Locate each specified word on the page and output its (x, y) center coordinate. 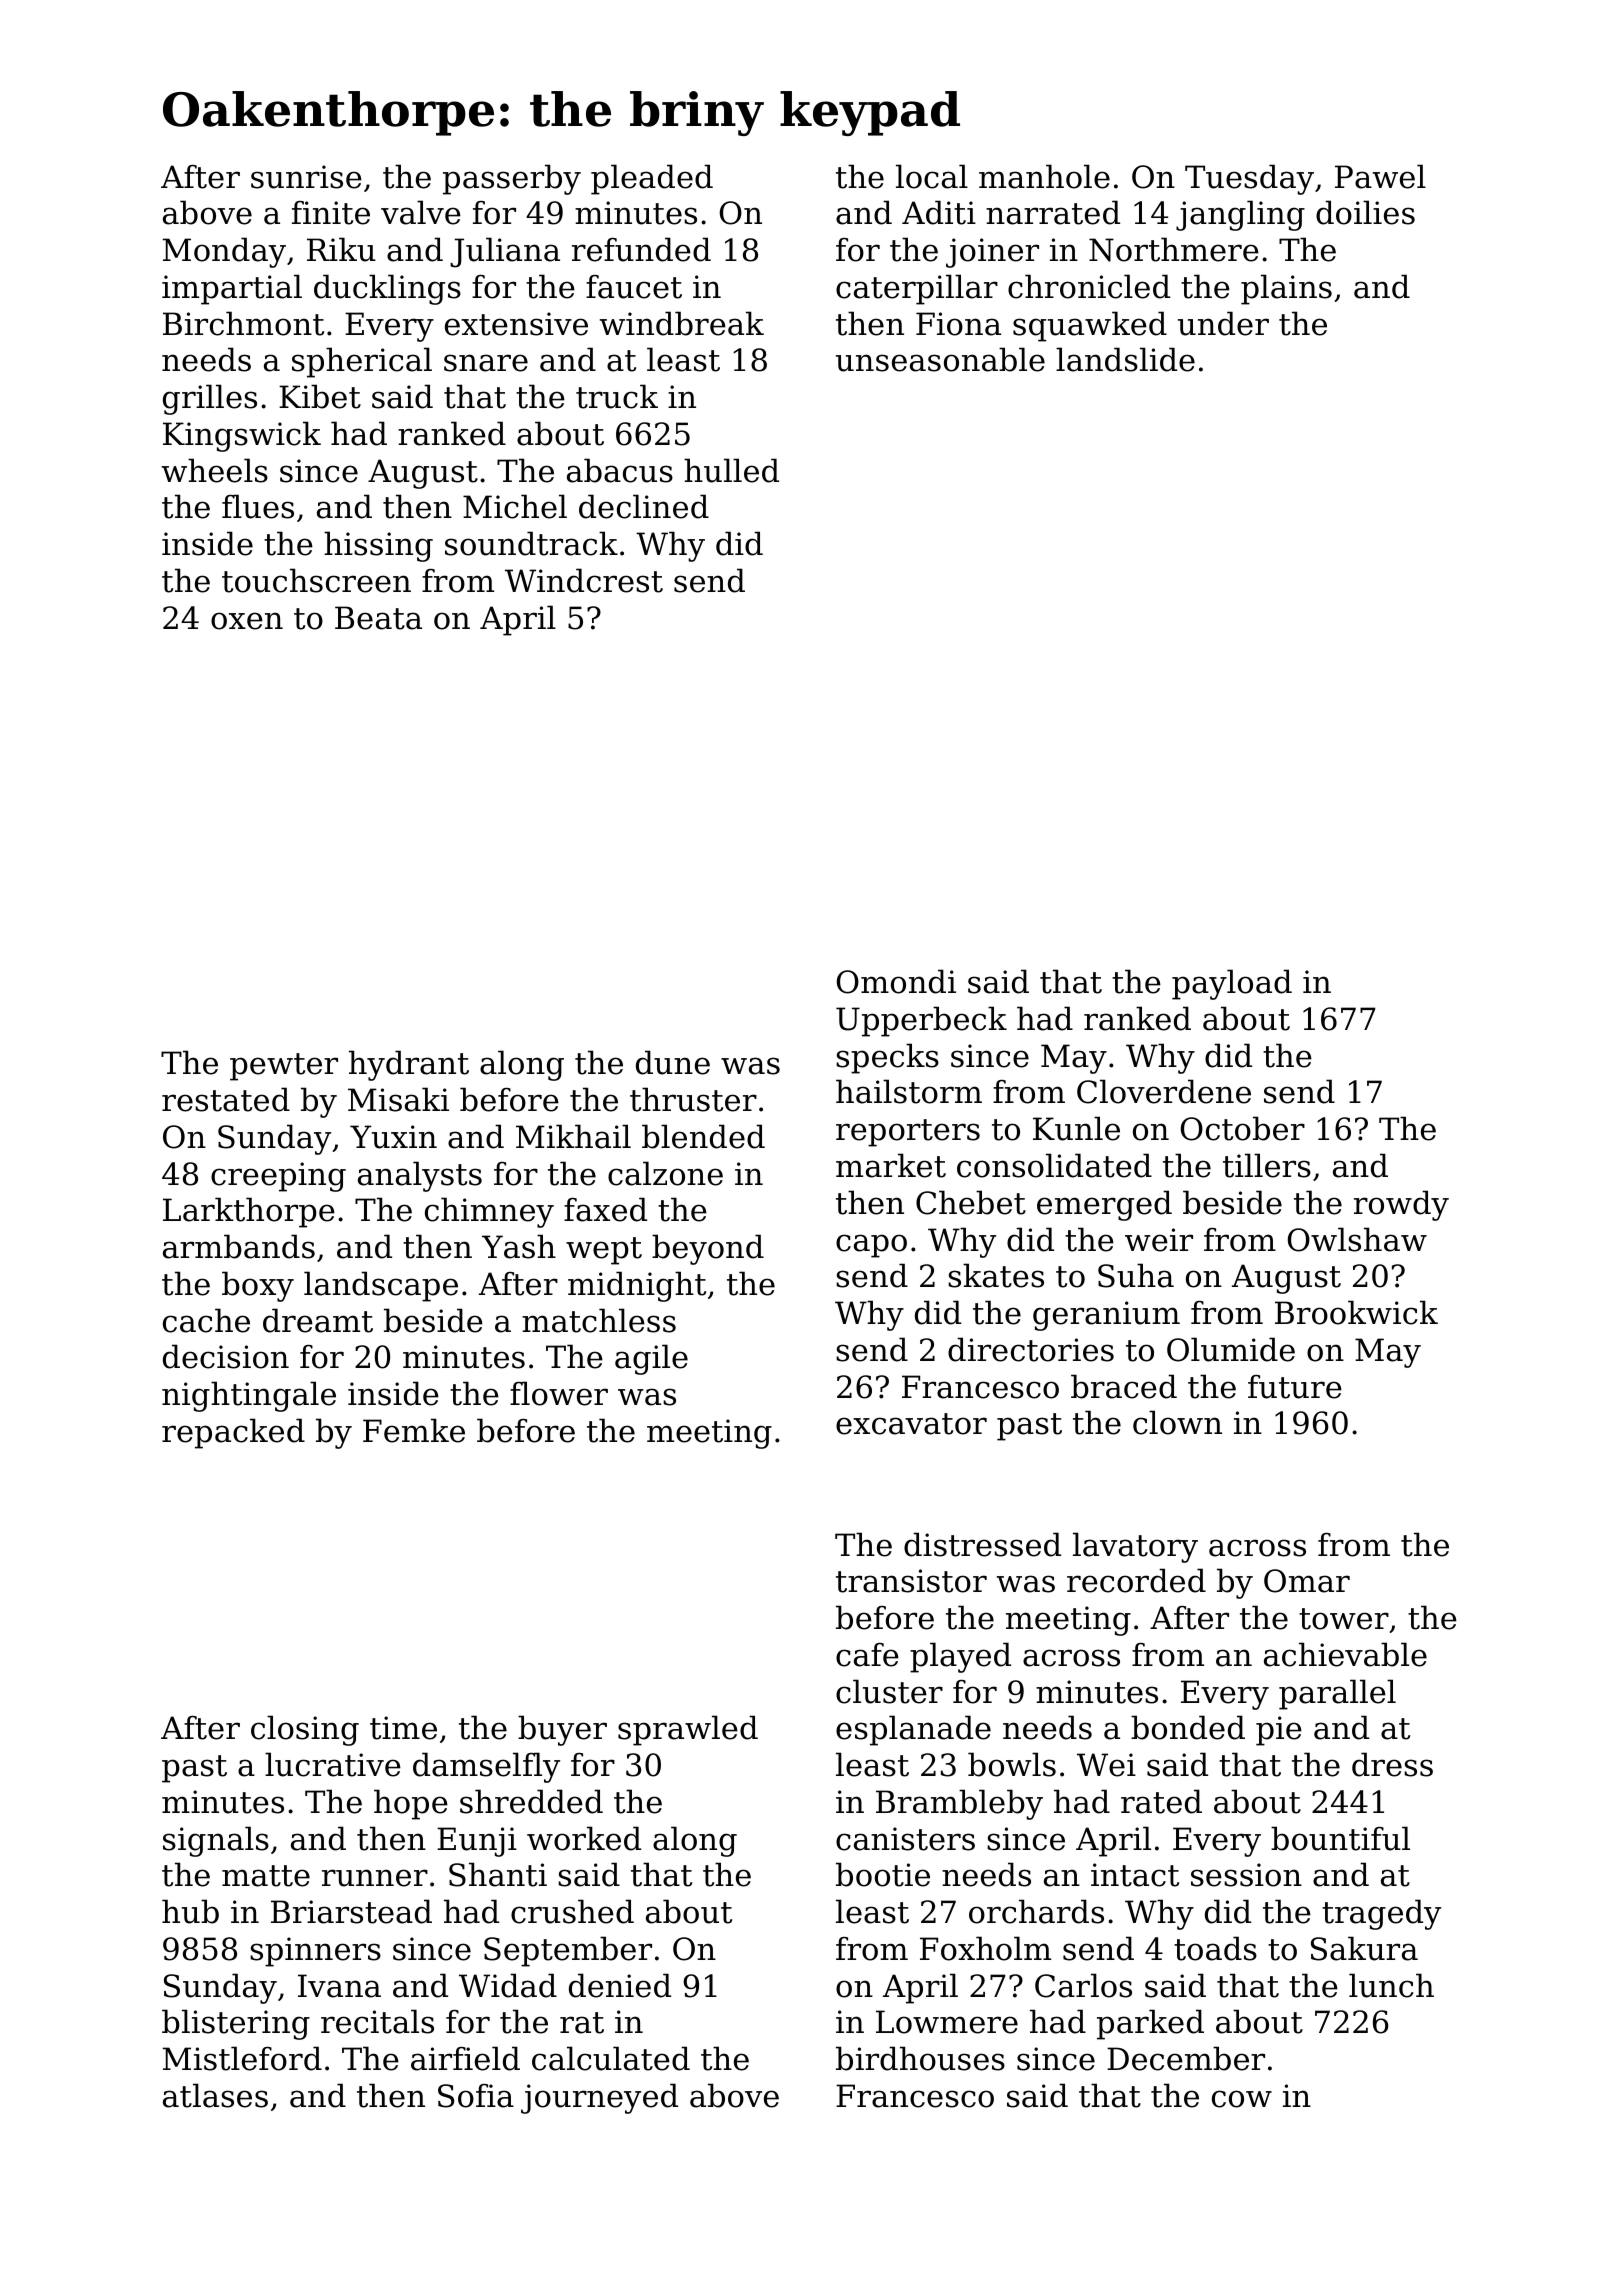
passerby (512, 179)
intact (1135, 1875)
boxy (258, 1286)
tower (1344, 1619)
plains (1286, 289)
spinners (315, 1952)
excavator (911, 1424)
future (1295, 1387)
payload (1232, 984)
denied (620, 1985)
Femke (414, 1430)
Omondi (896, 981)
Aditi (939, 212)
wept (604, 1251)
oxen (247, 621)
